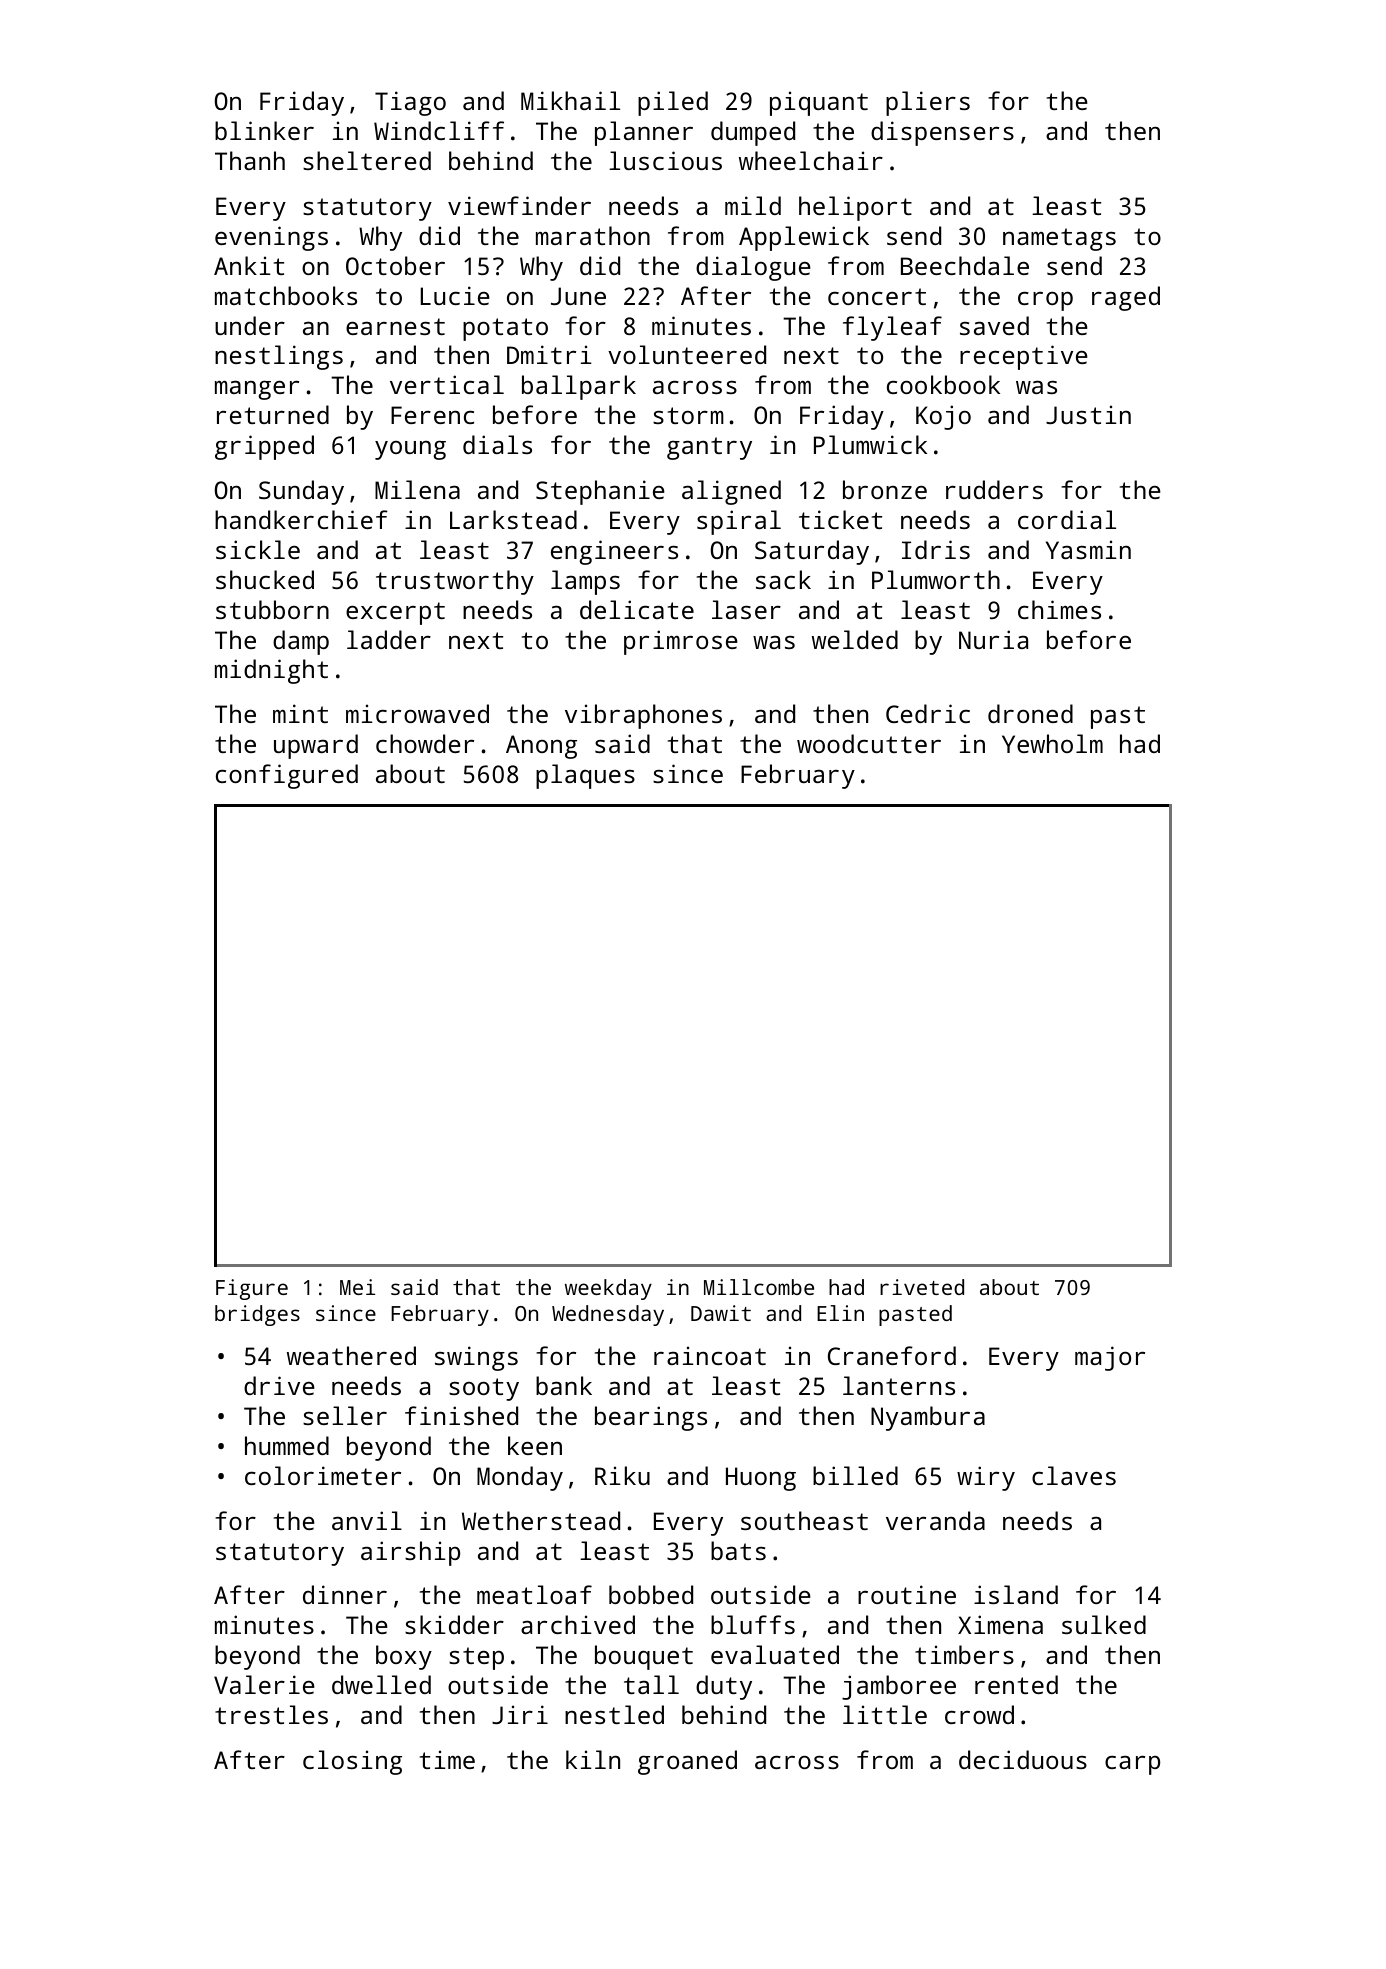 This document has width=1386, height=1969. Describe the element at coordinates (357, 1287) in the document. I see `Mei` at that location.
